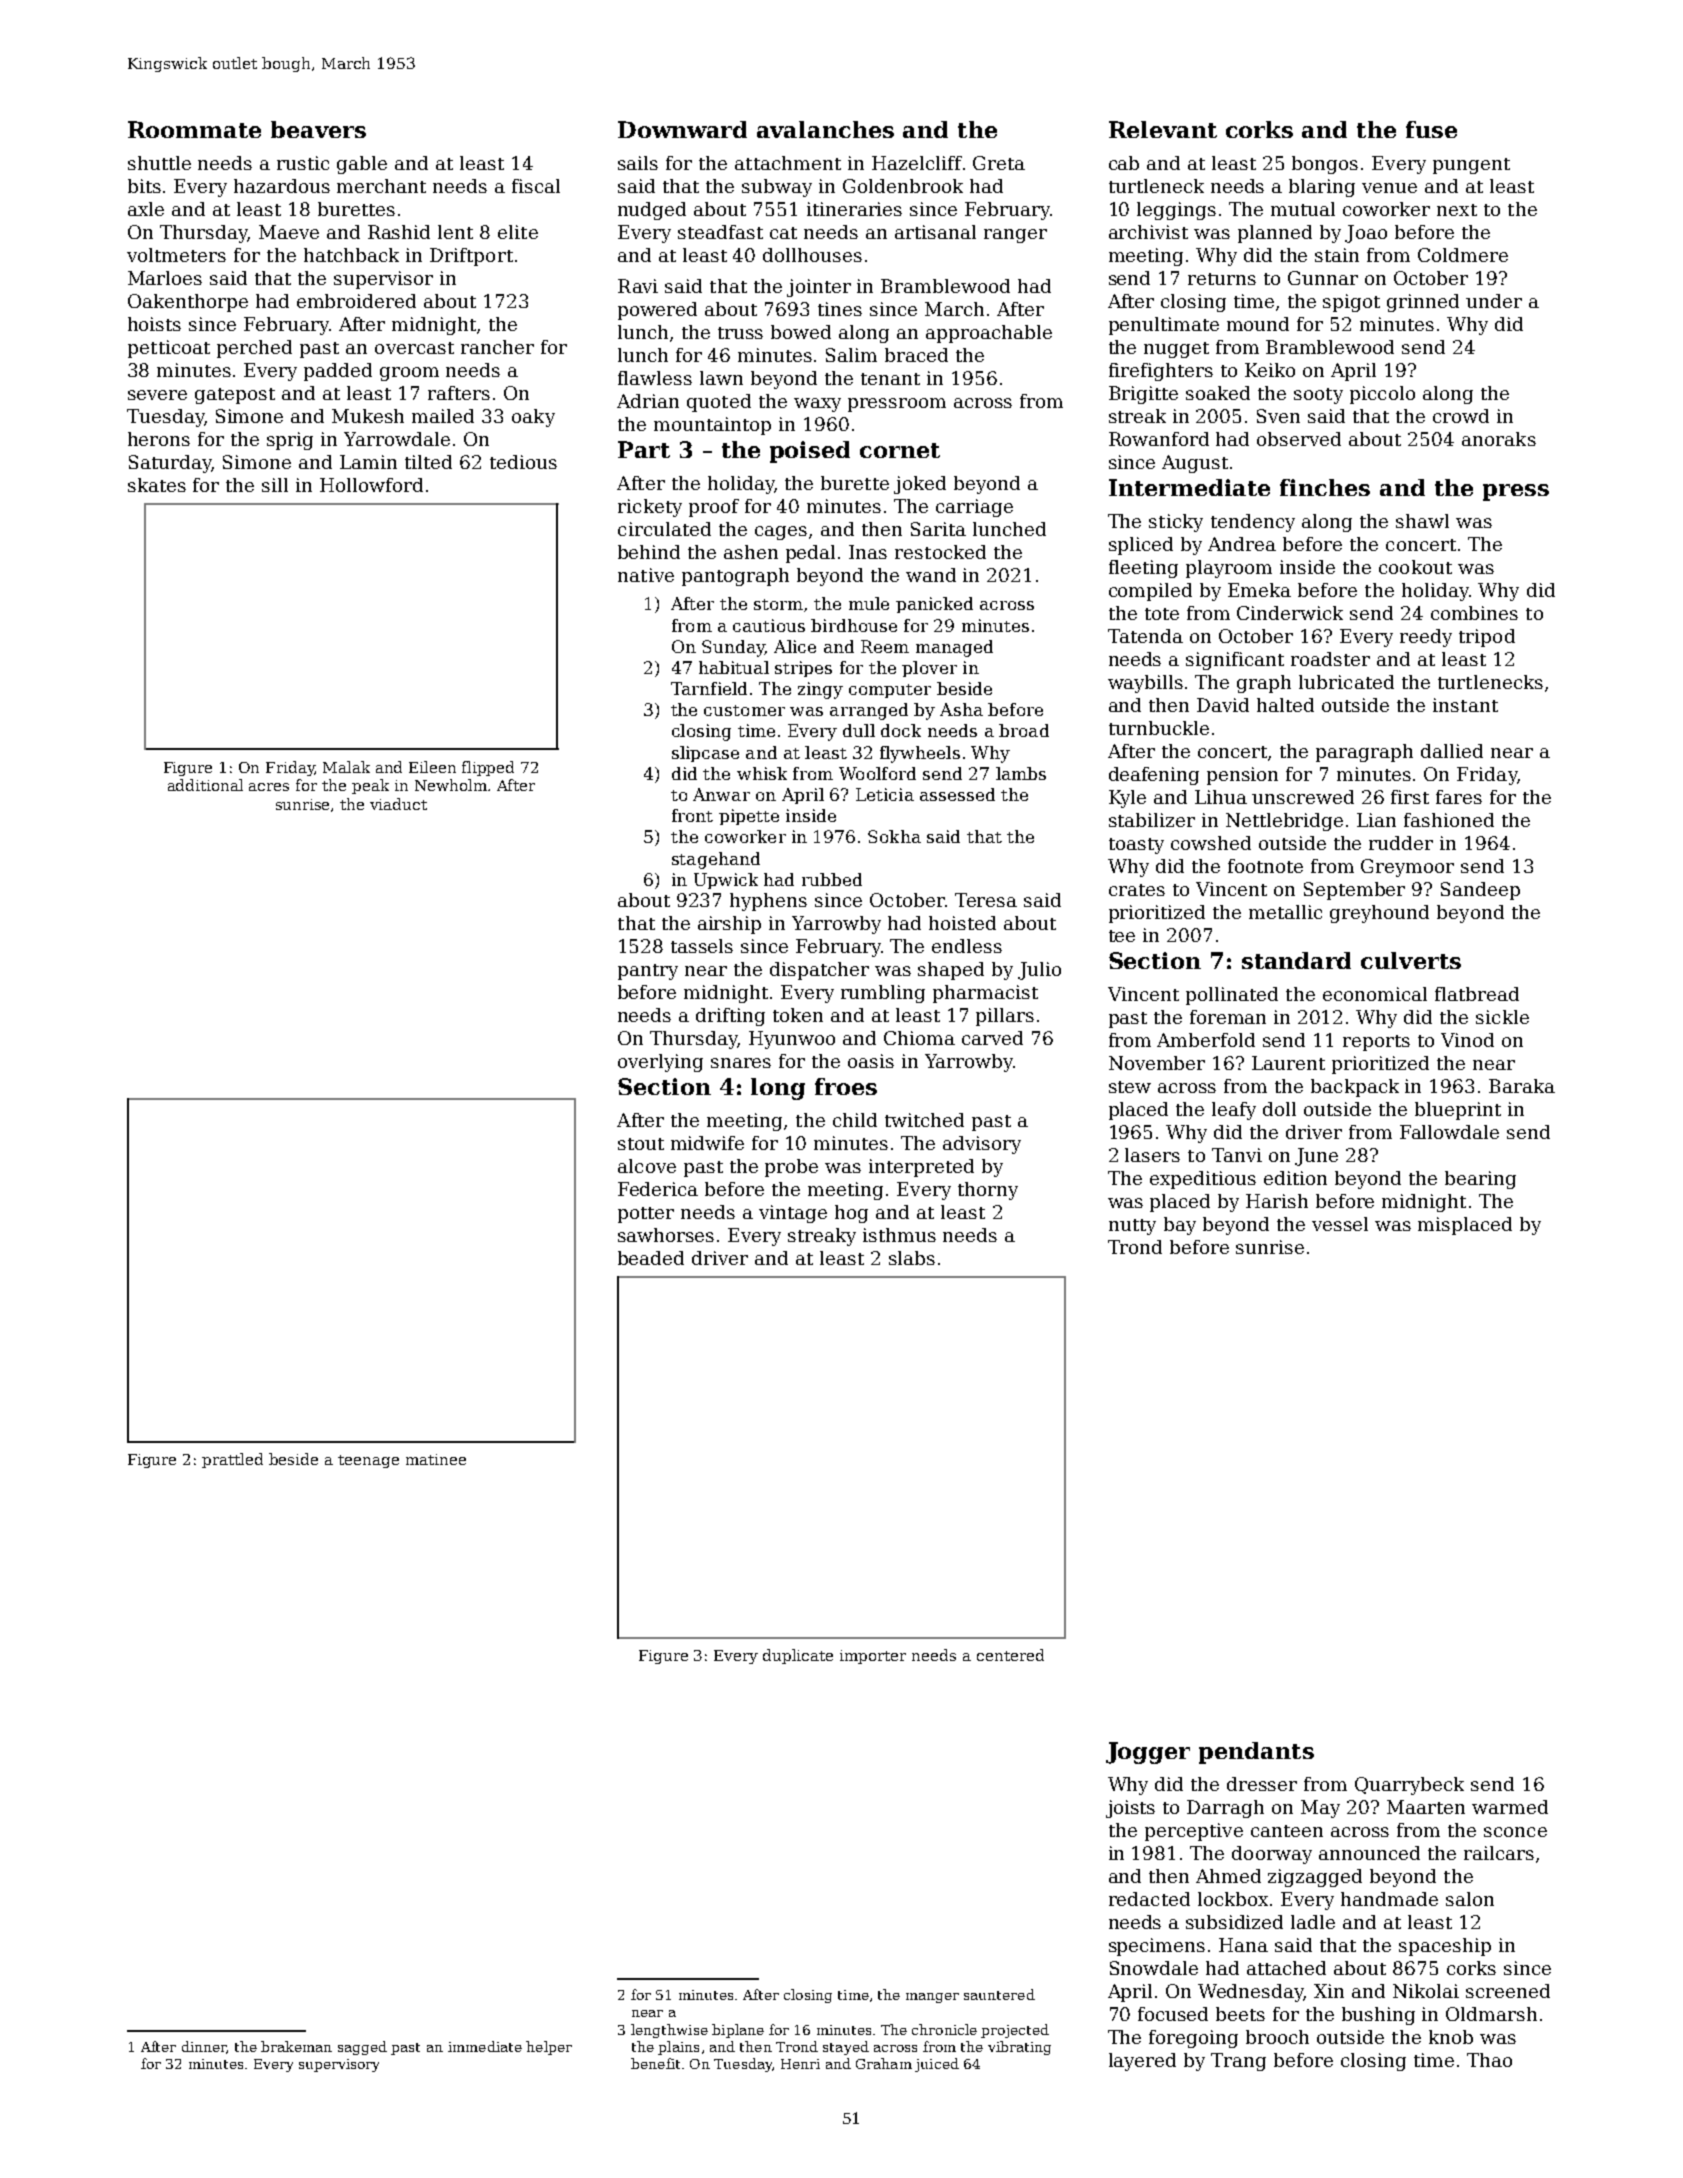 This screenshot has width=1683, height=2178. I want to click on prattled, so click(232, 1460).
